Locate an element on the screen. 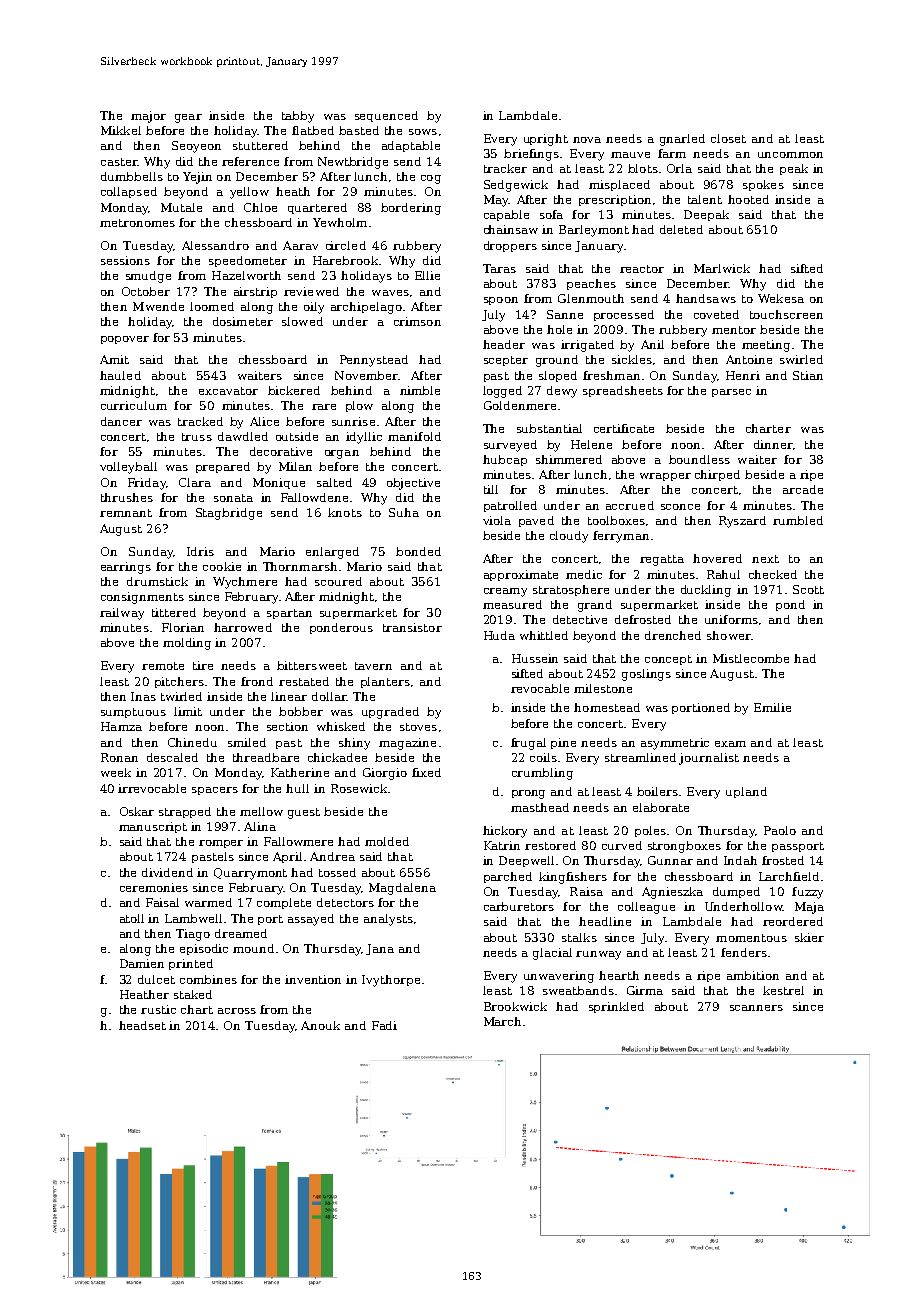 The width and height of the screenshot is (924, 1308). Fadi is located at coordinates (384, 1025).
